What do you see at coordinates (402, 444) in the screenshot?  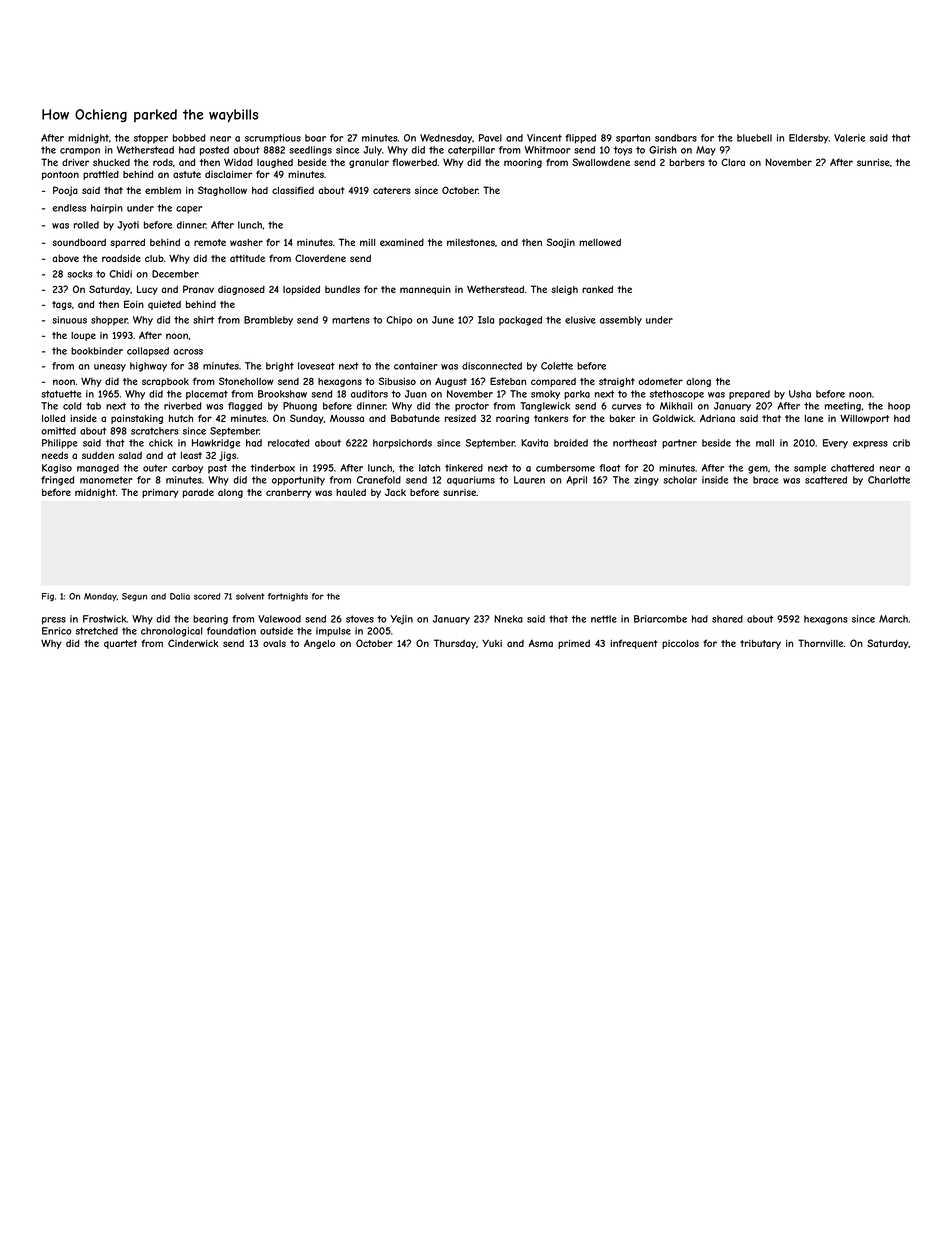 I see `harpsichords` at bounding box center [402, 444].
